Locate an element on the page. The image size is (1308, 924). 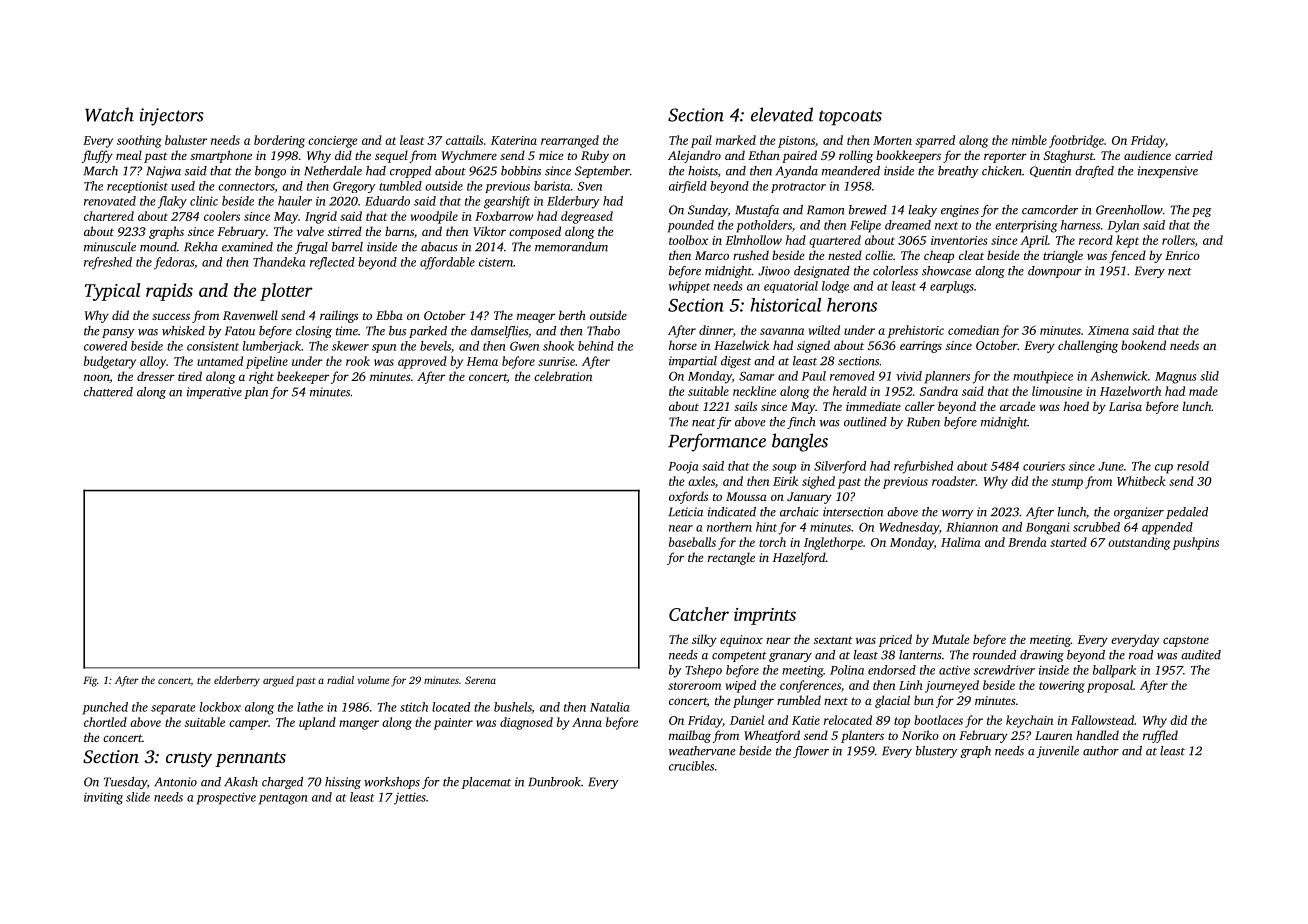
jetties is located at coordinates (410, 798).
